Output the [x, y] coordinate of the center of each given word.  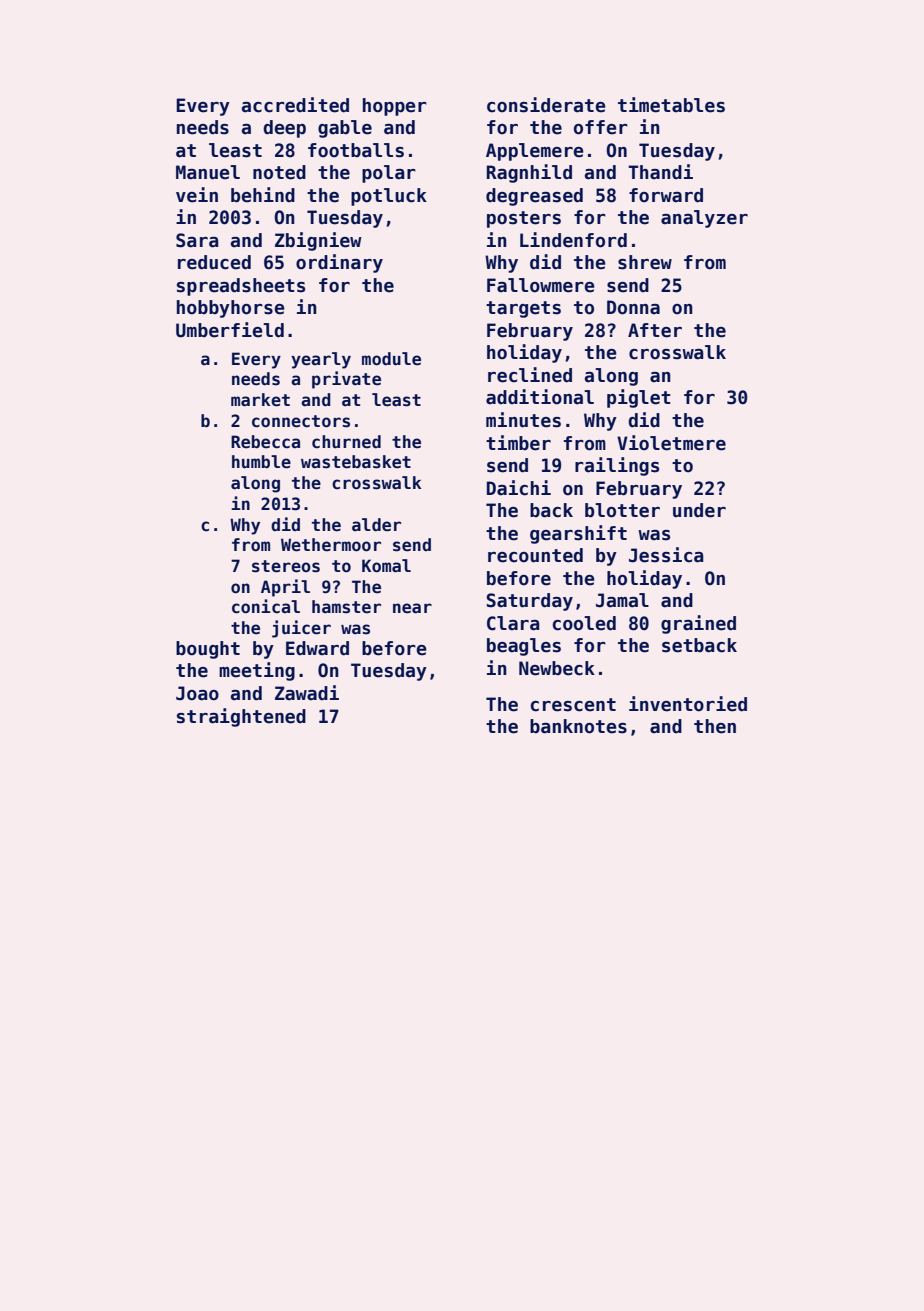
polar [389, 174]
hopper [395, 107]
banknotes [578, 726]
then [715, 726]
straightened [241, 717]
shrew [645, 262]
